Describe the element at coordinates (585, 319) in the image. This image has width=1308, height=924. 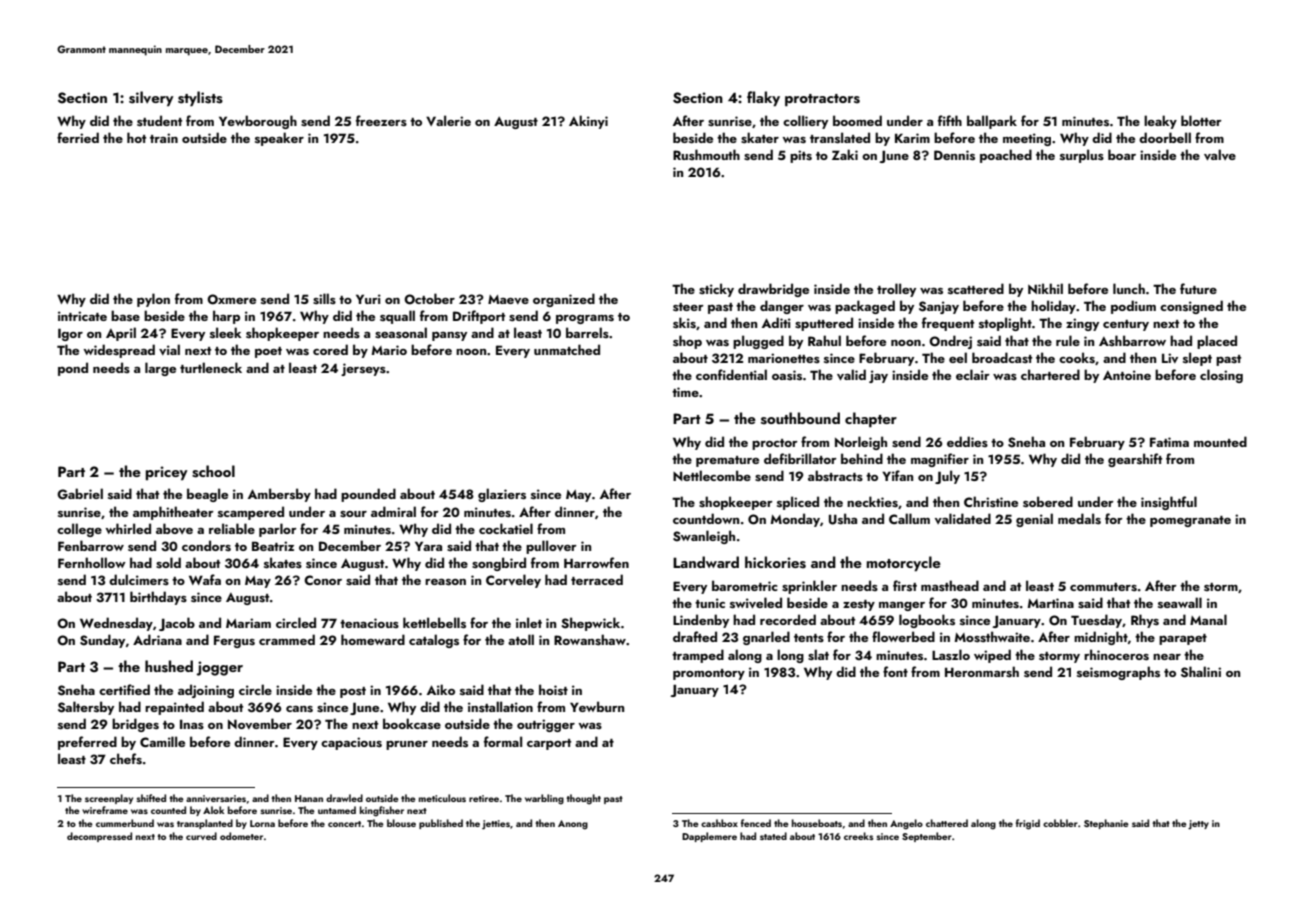
I see `programs` at that location.
